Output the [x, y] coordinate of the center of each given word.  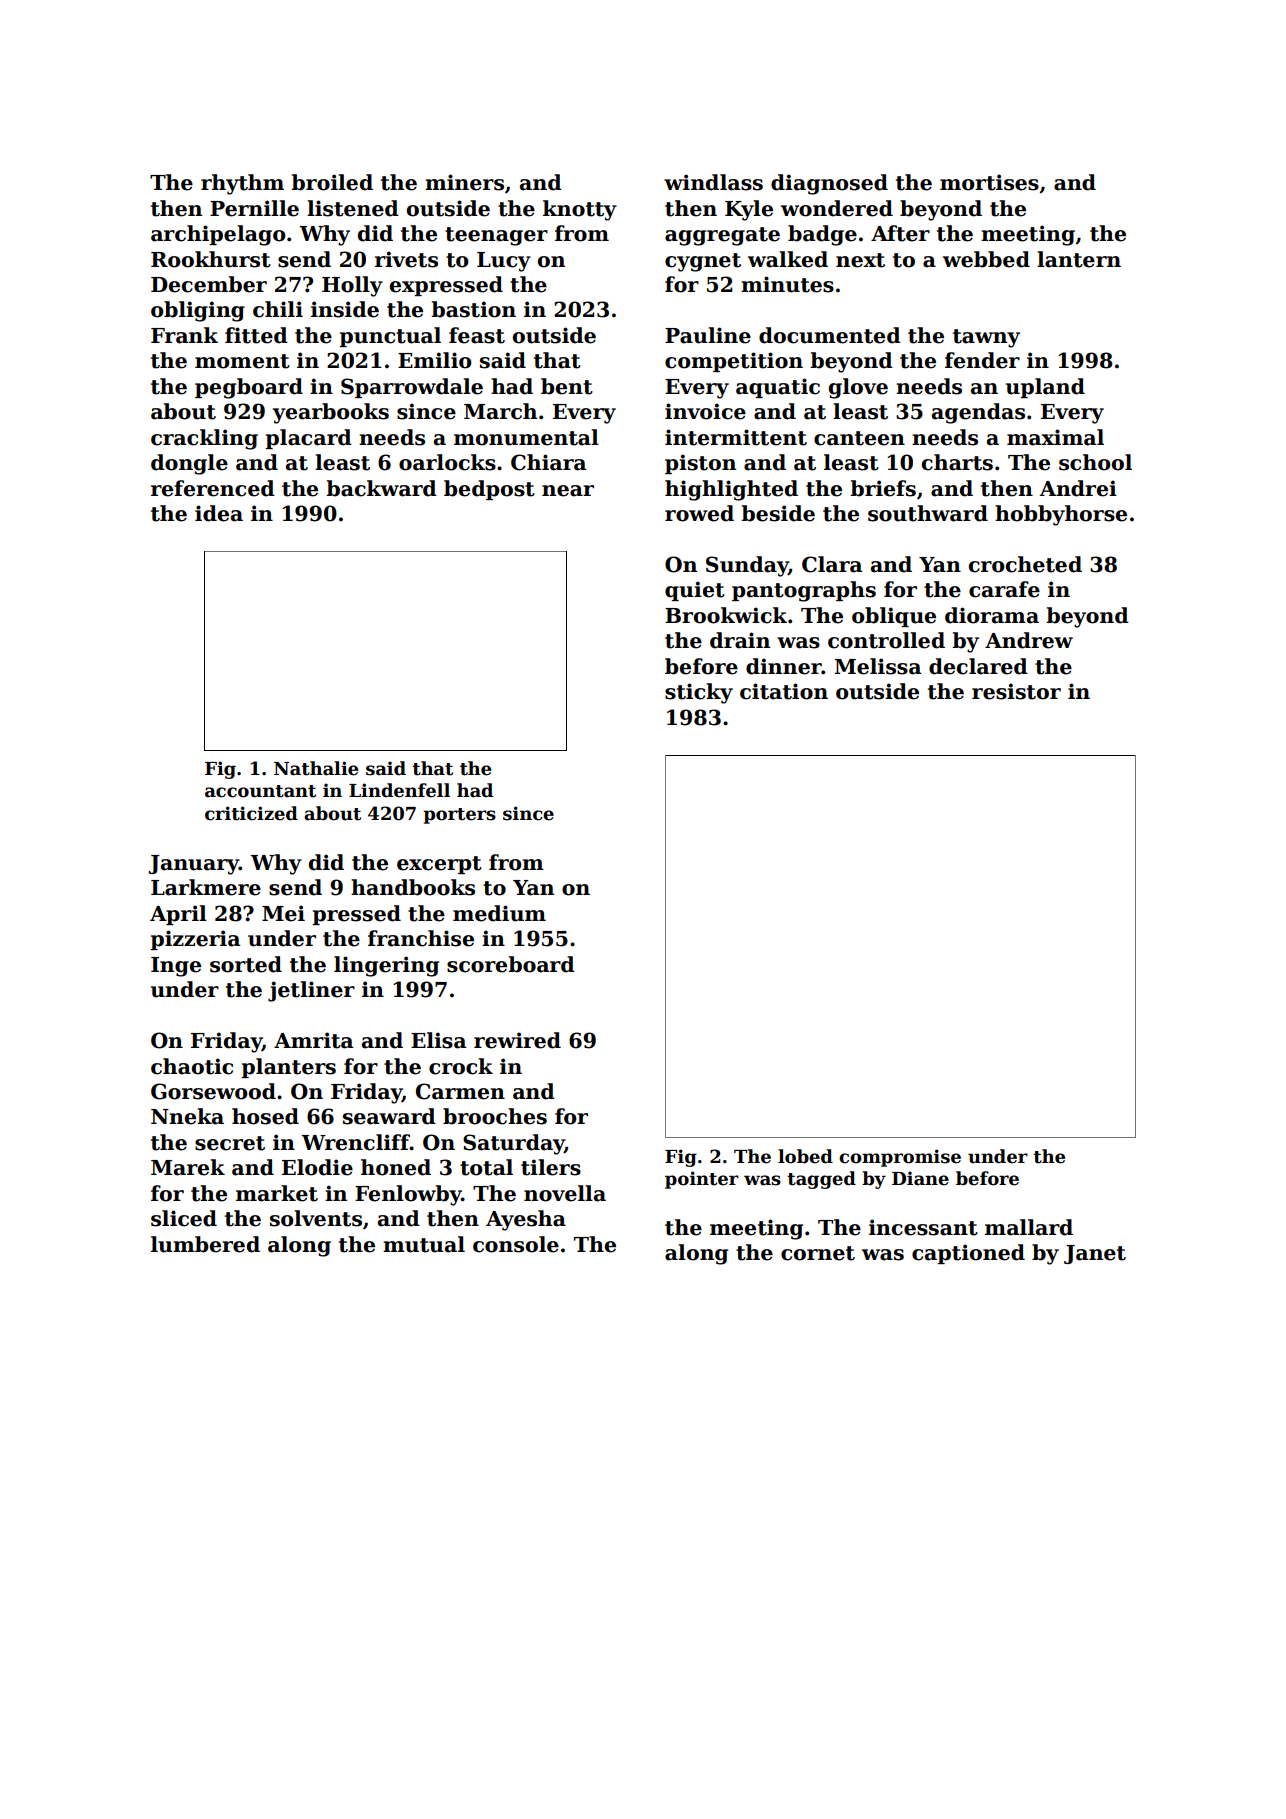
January [193, 865]
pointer [702, 1180]
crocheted [1025, 564]
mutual [424, 1244]
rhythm [242, 184]
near [568, 491]
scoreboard [511, 964]
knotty [580, 210]
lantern [1079, 259]
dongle [189, 464]
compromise [900, 1158]
